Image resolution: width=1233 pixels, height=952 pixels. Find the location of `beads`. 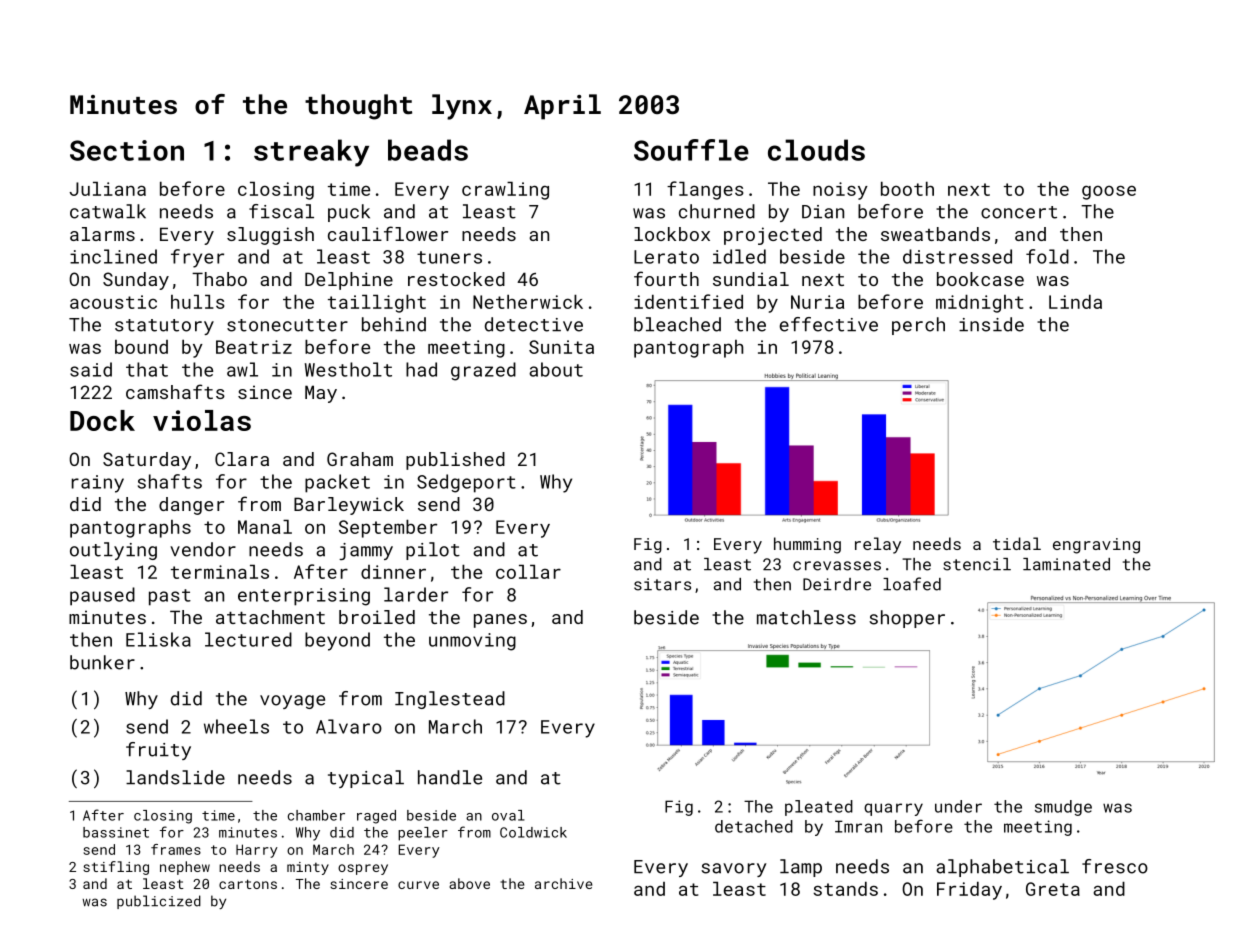

beads is located at coordinates (428, 150).
